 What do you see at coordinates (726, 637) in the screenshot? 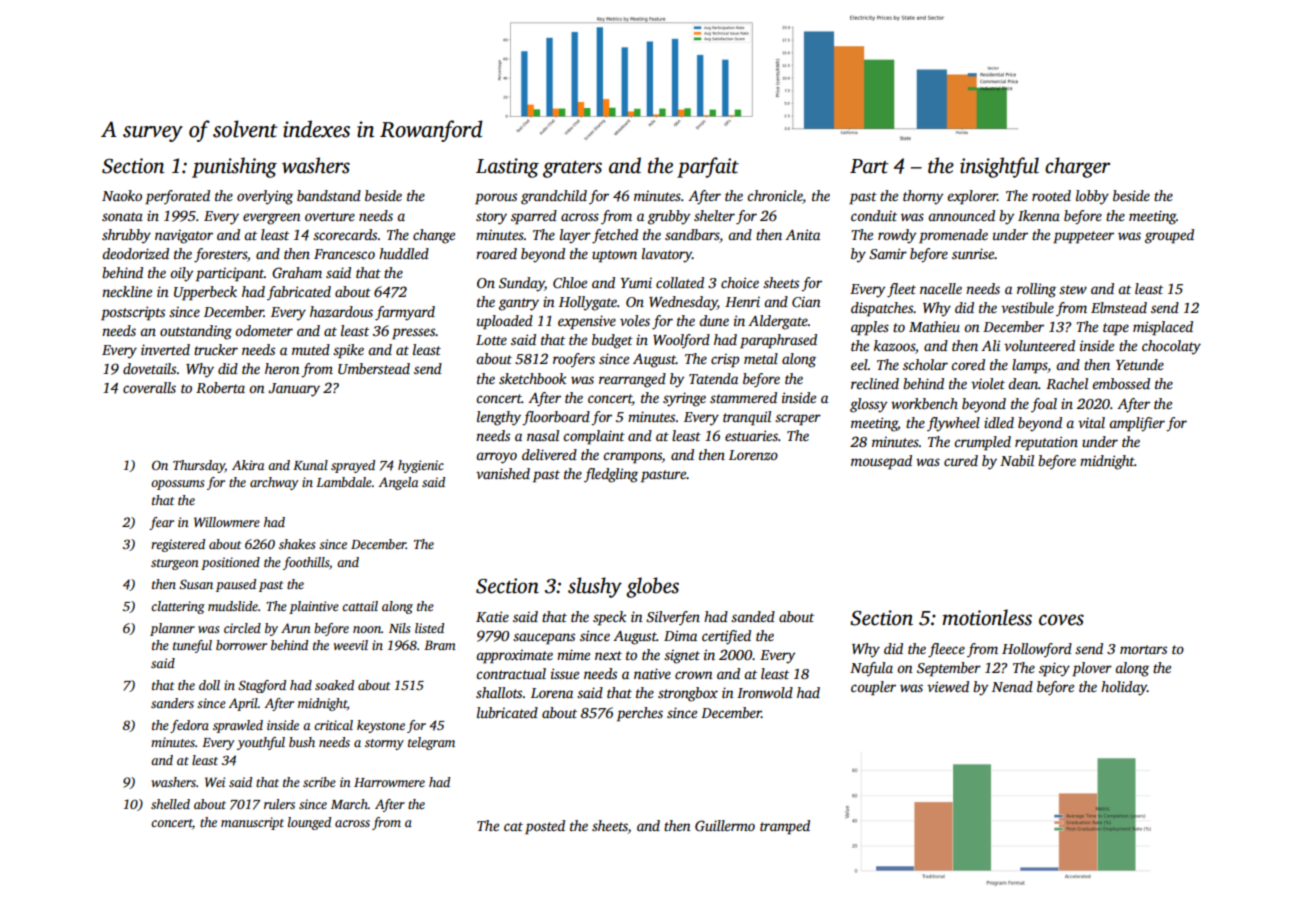
I see `certified` at bounding box center [726, 637].
